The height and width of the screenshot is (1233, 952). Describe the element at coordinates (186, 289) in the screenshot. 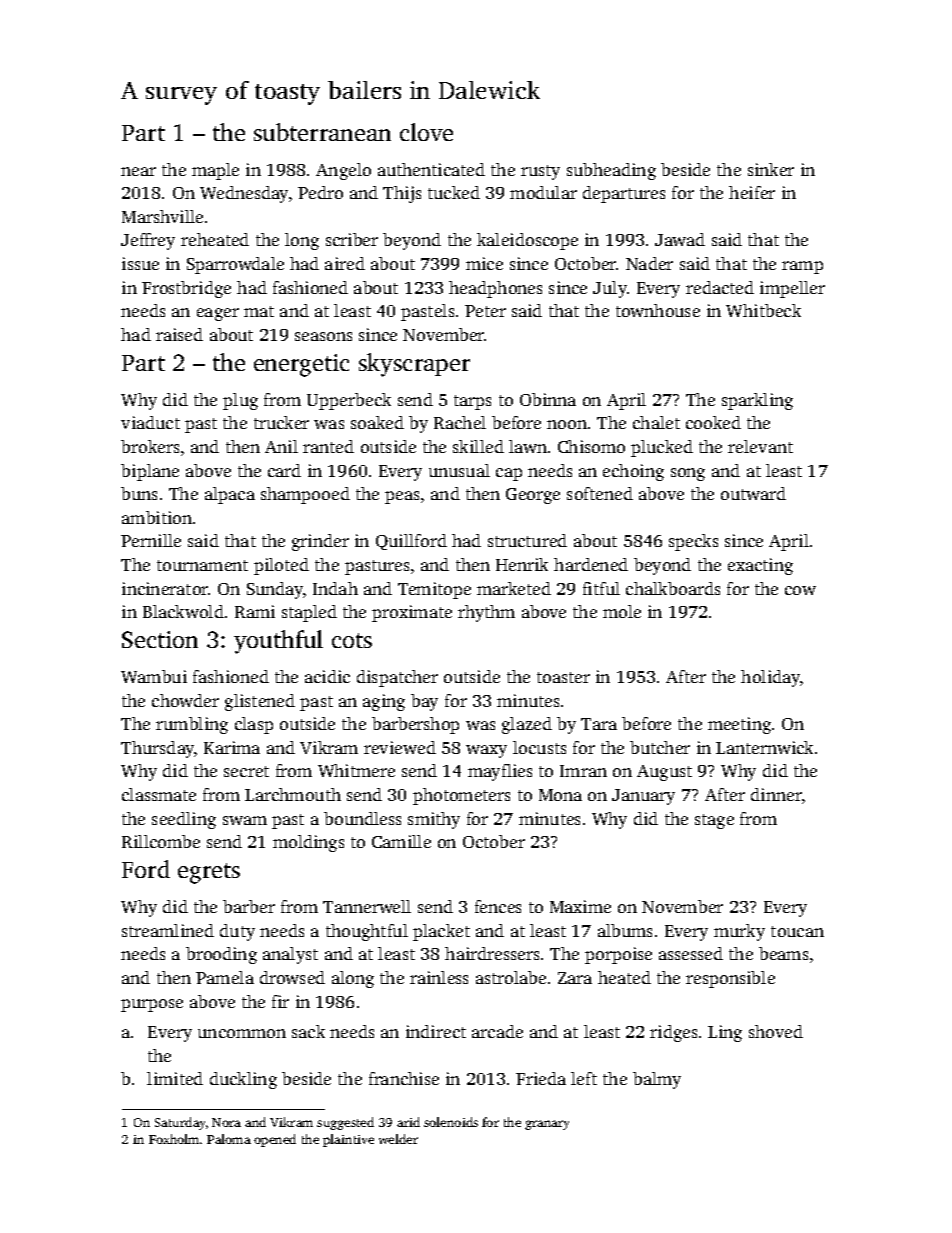

I see `Frostbridge` at that location.
